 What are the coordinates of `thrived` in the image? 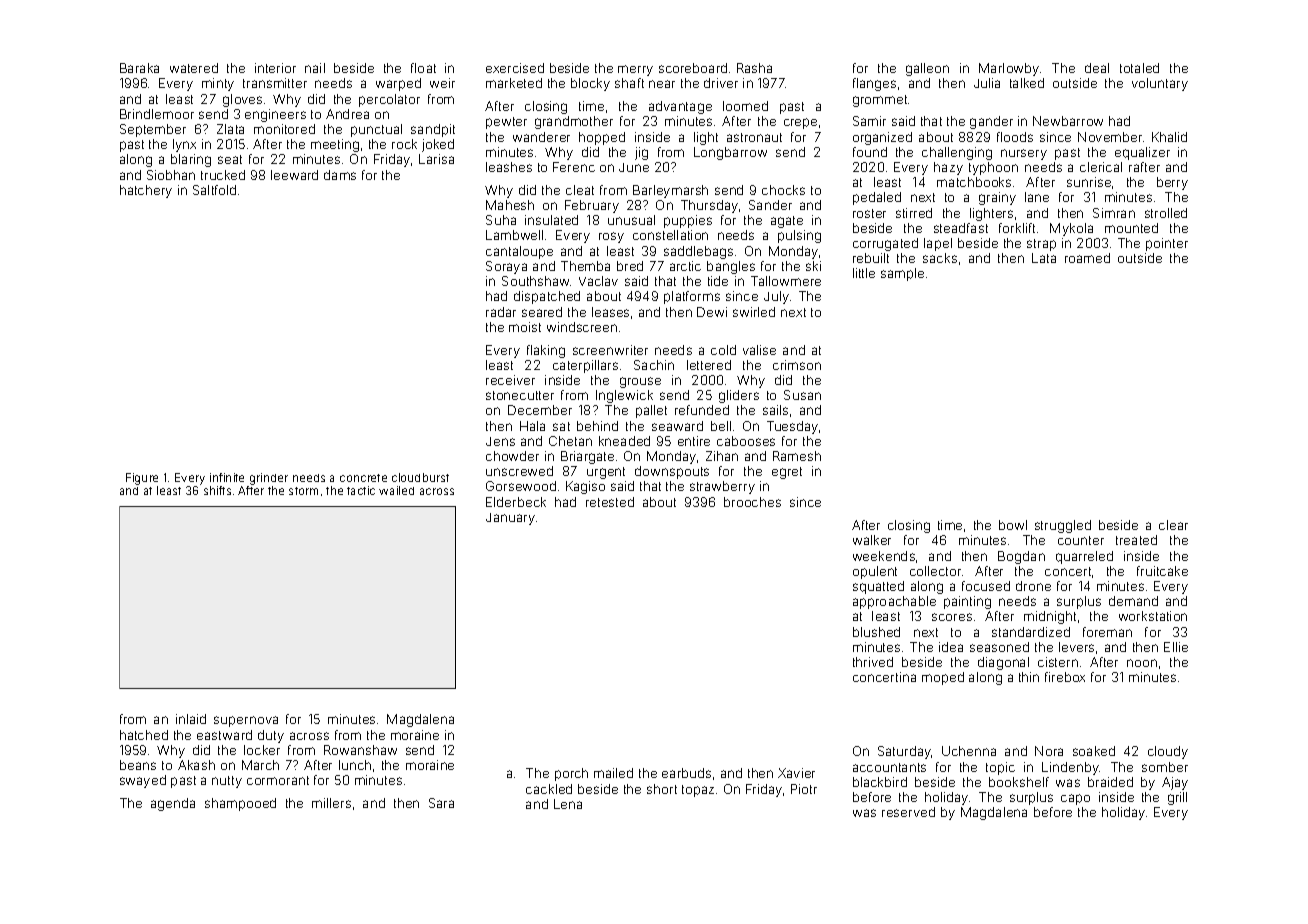 It's located at (873, 662).
